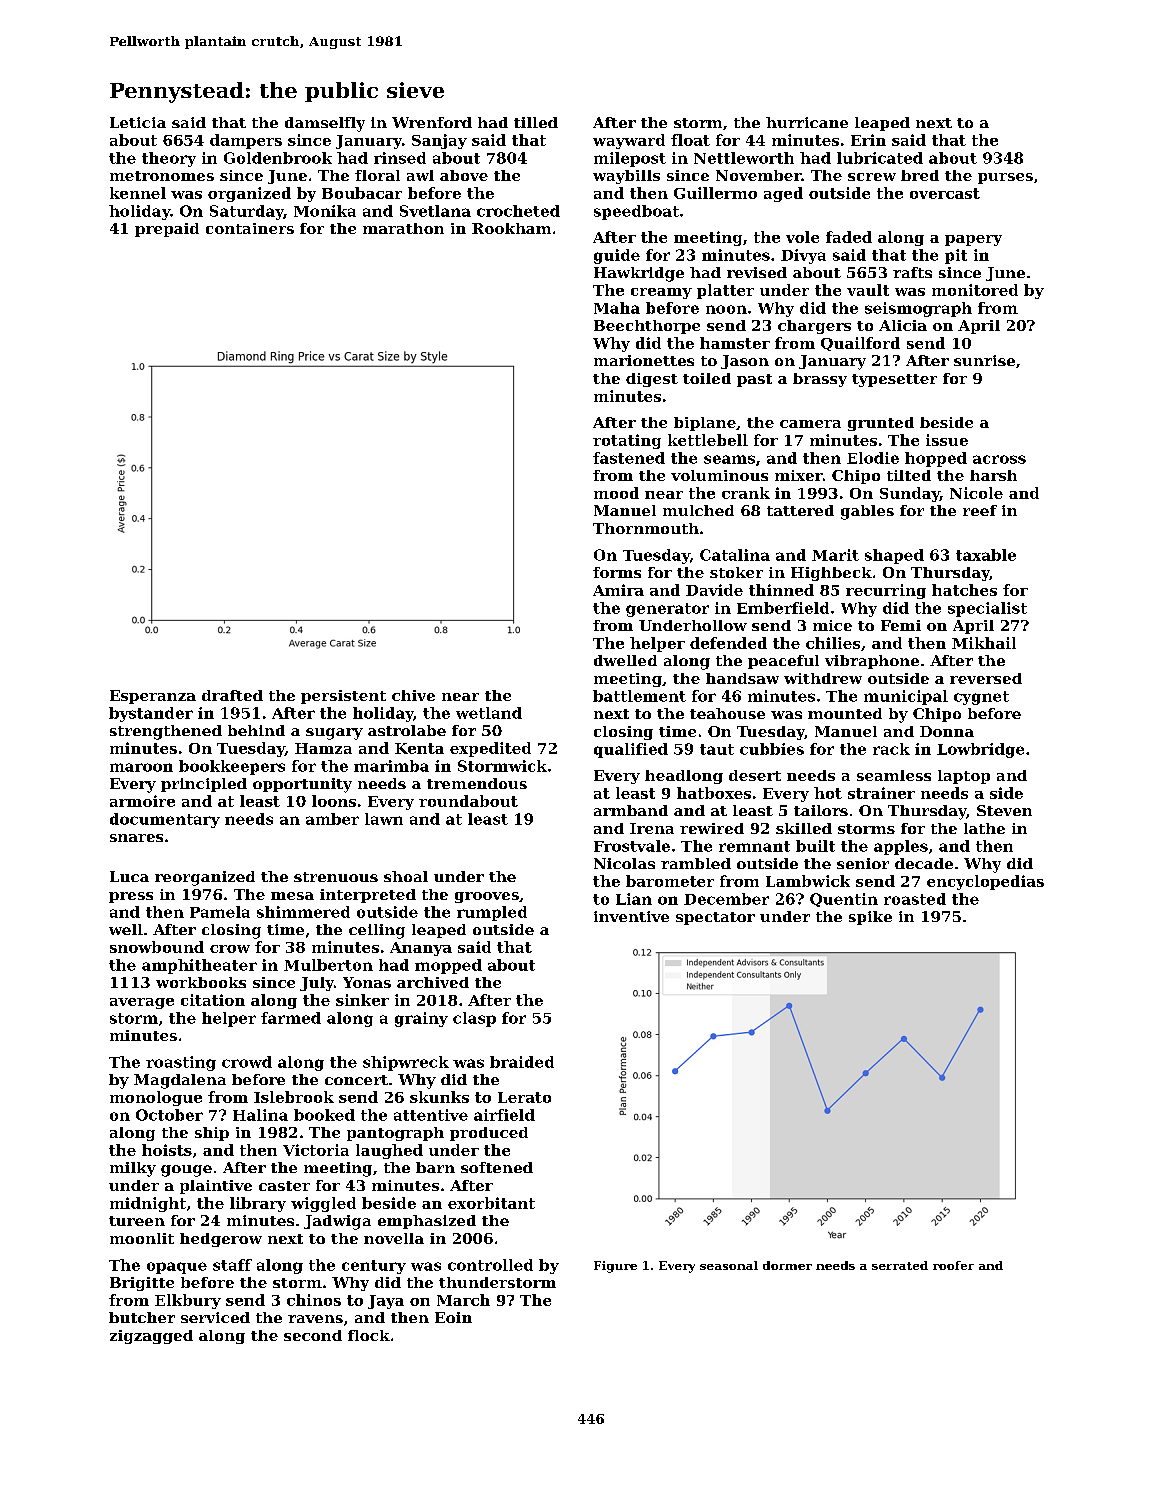  What do you see at coordinates (157, 947) in the screenshot?
I see `snowbound` at bounding box center [157, 947].
